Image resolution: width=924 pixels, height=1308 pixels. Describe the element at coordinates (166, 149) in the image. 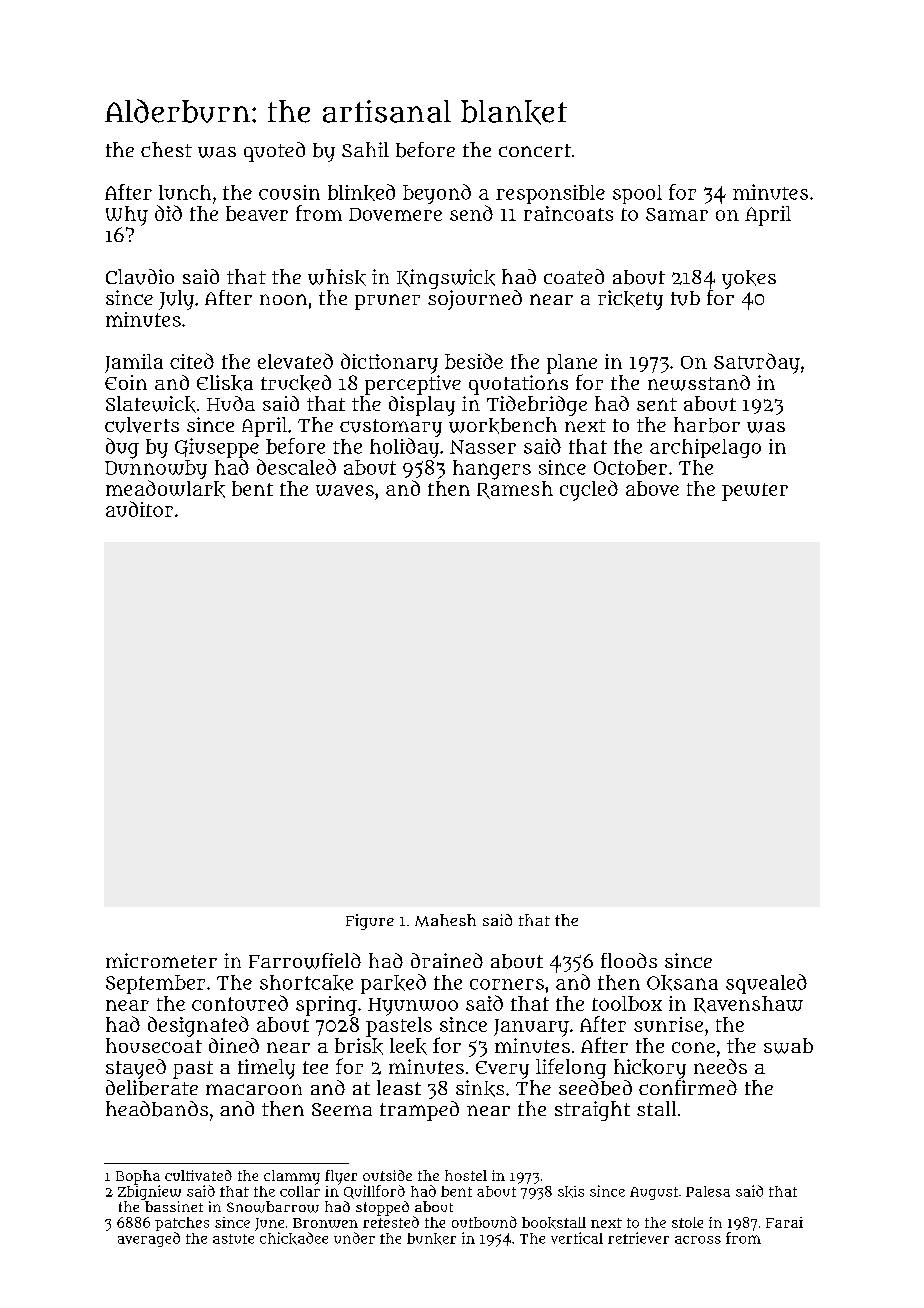

I see `chest` at that location.
